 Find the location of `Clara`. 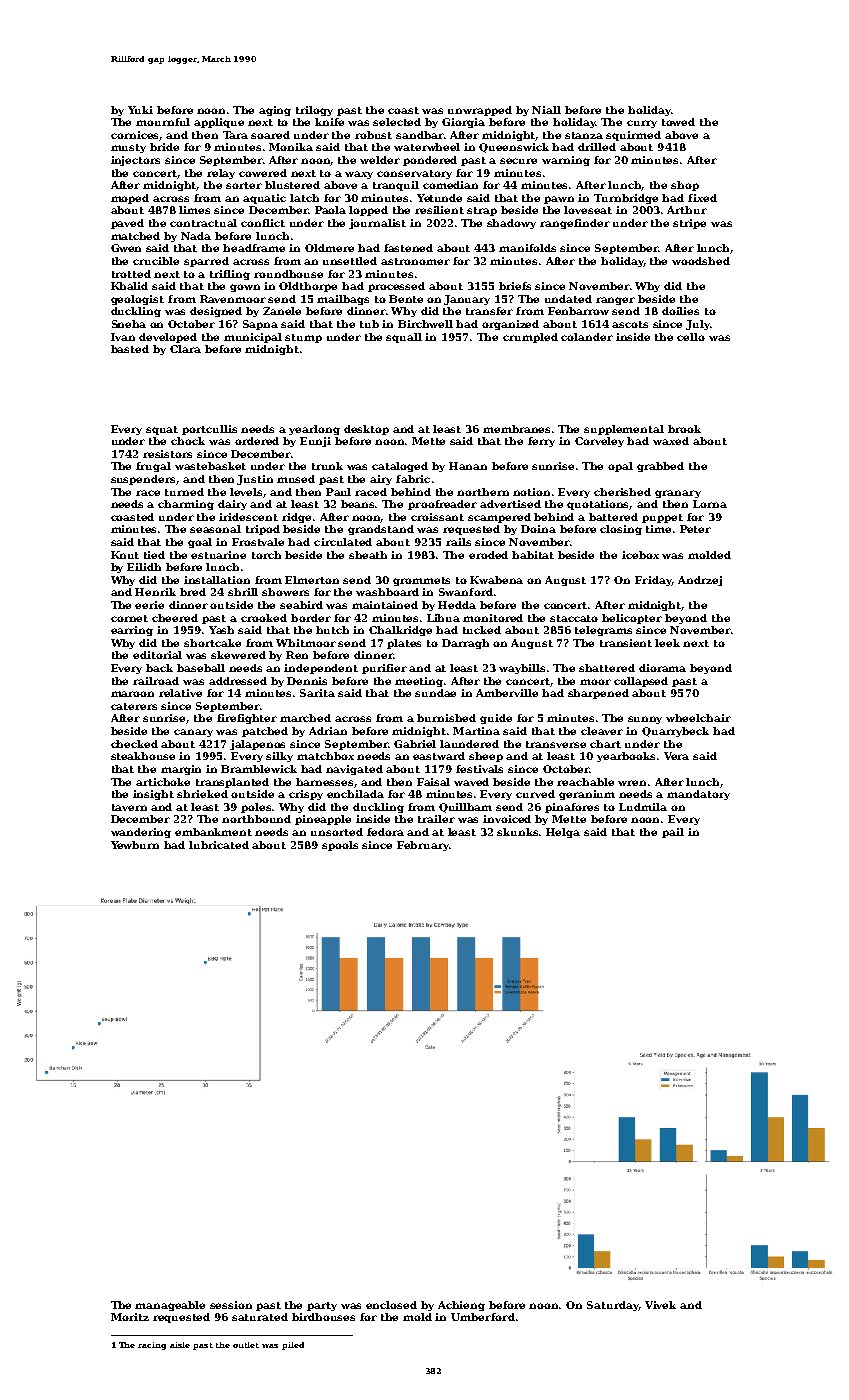

Clara is located at coordinates (185, 349).
